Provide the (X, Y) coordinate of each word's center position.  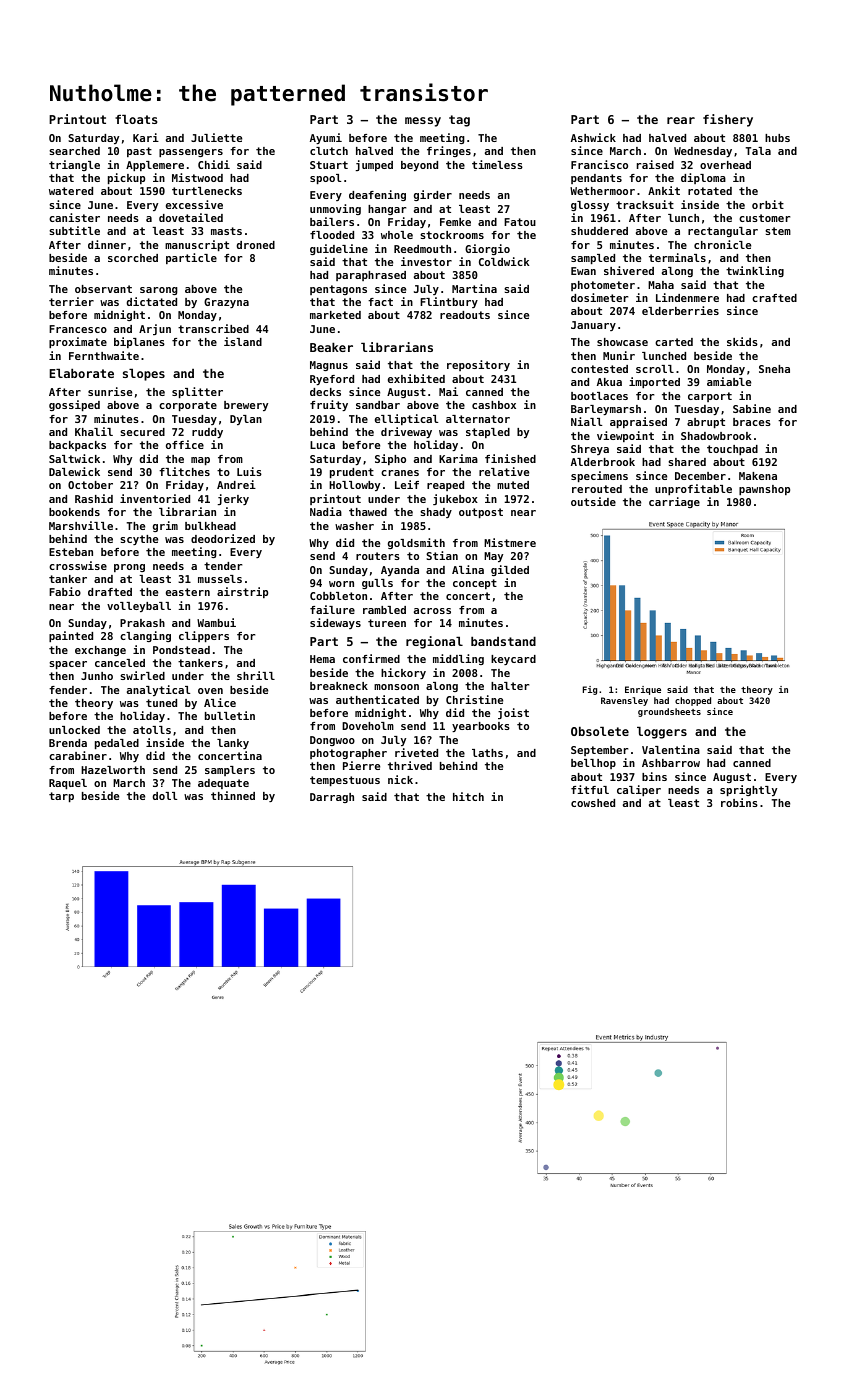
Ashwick (593, 137)
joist (513, 713)
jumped (374, 165)
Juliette (216, 137)
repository (478, 365)
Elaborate (81, 373)
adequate (223, 784)
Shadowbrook (716, 436)
